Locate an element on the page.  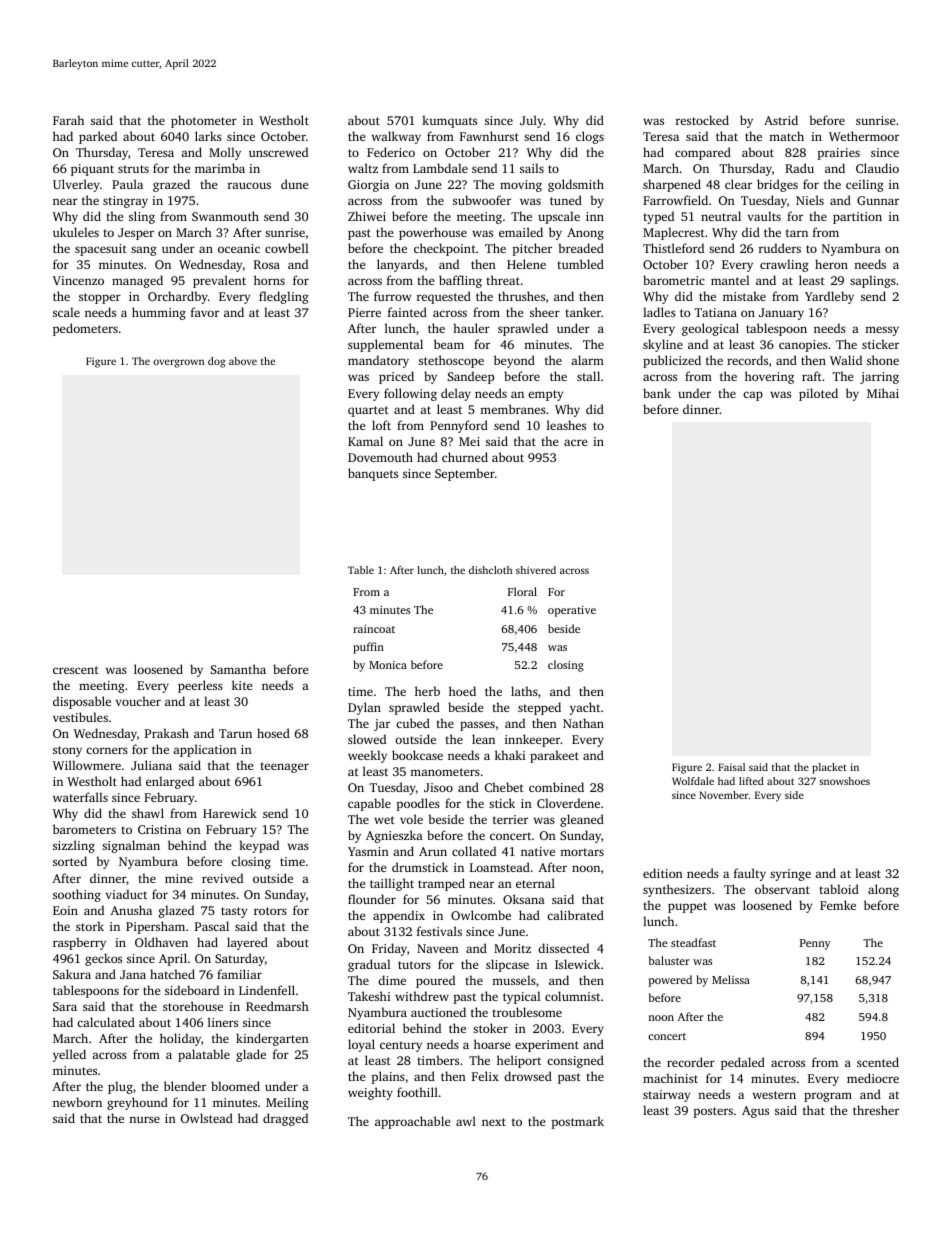
plains is located at coordinates (388, 1077).
